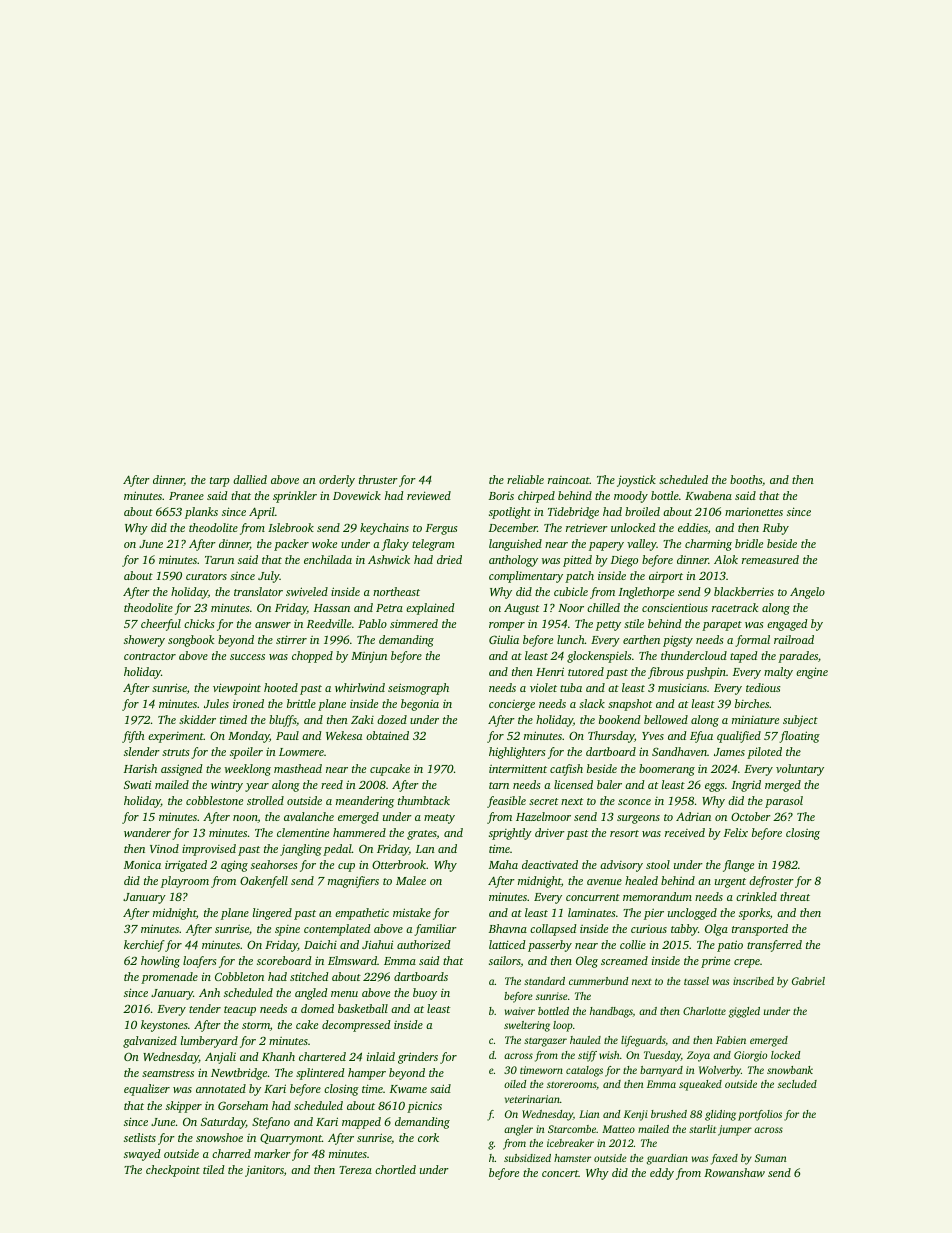  Describe the element at coordinates (137, 784) in the page. I see `Swati` at that location.
